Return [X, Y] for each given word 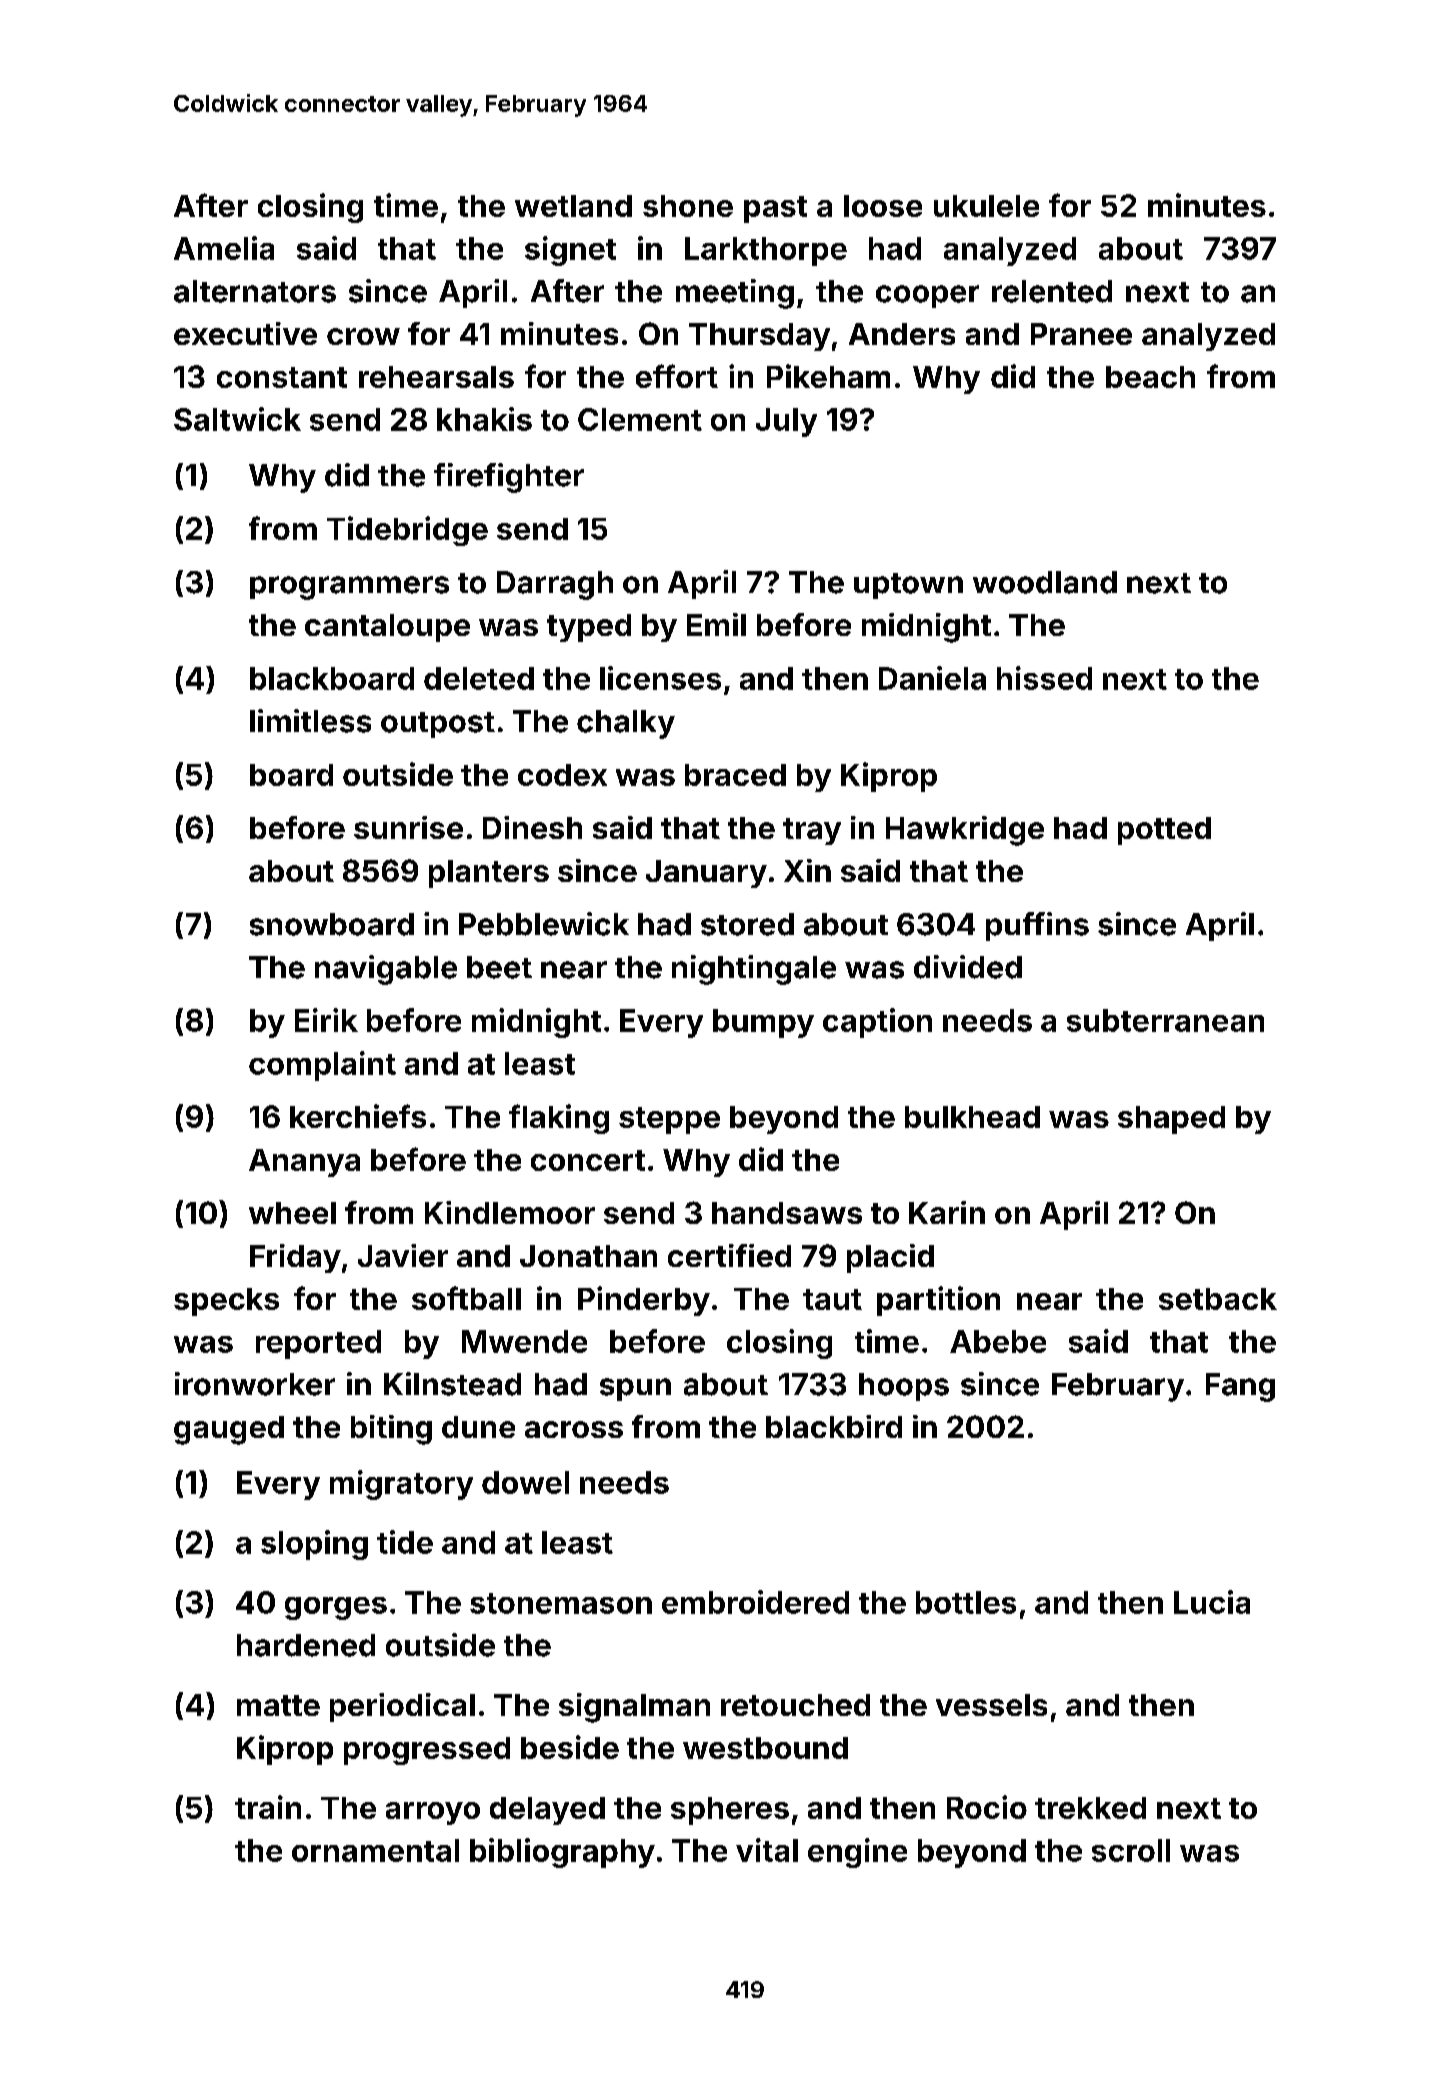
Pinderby [644, 1301]
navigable [386, 970]
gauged [229, 1430]
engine [857, 1853]
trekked [1090, 1808]
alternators [255, 291]
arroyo [433, 1813]
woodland [1045, 582]
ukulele [986, 206]
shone [688, 206]
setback [1218, 1299]
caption [877, 1023]
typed [589, 628]
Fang [1240, 1387]
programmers [349, 588]
